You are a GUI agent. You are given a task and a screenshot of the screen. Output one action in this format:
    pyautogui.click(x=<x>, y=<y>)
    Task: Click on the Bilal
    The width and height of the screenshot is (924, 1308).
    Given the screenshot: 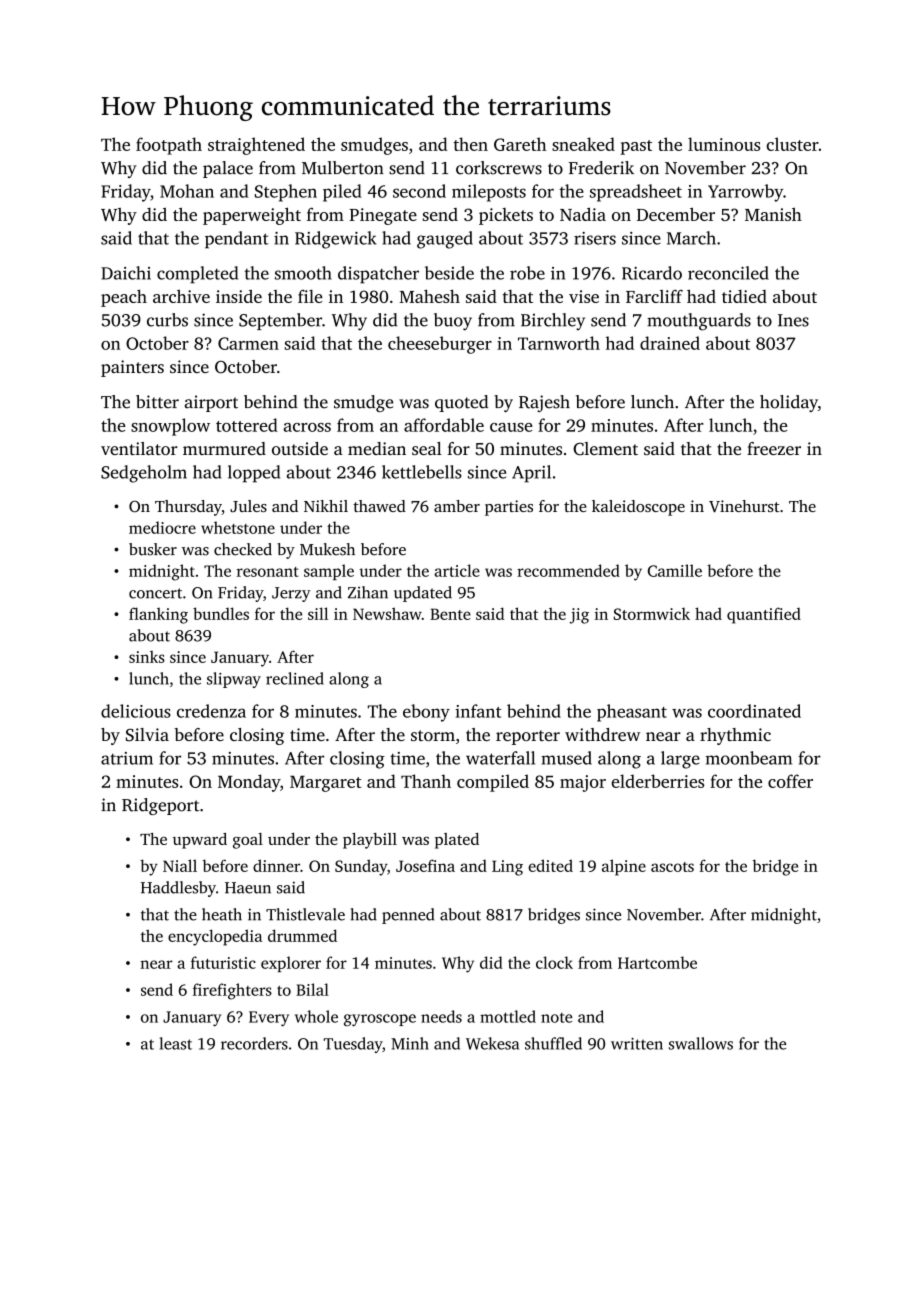 What is the action you would take?
    pyautogui.click(x=312, y=989)
